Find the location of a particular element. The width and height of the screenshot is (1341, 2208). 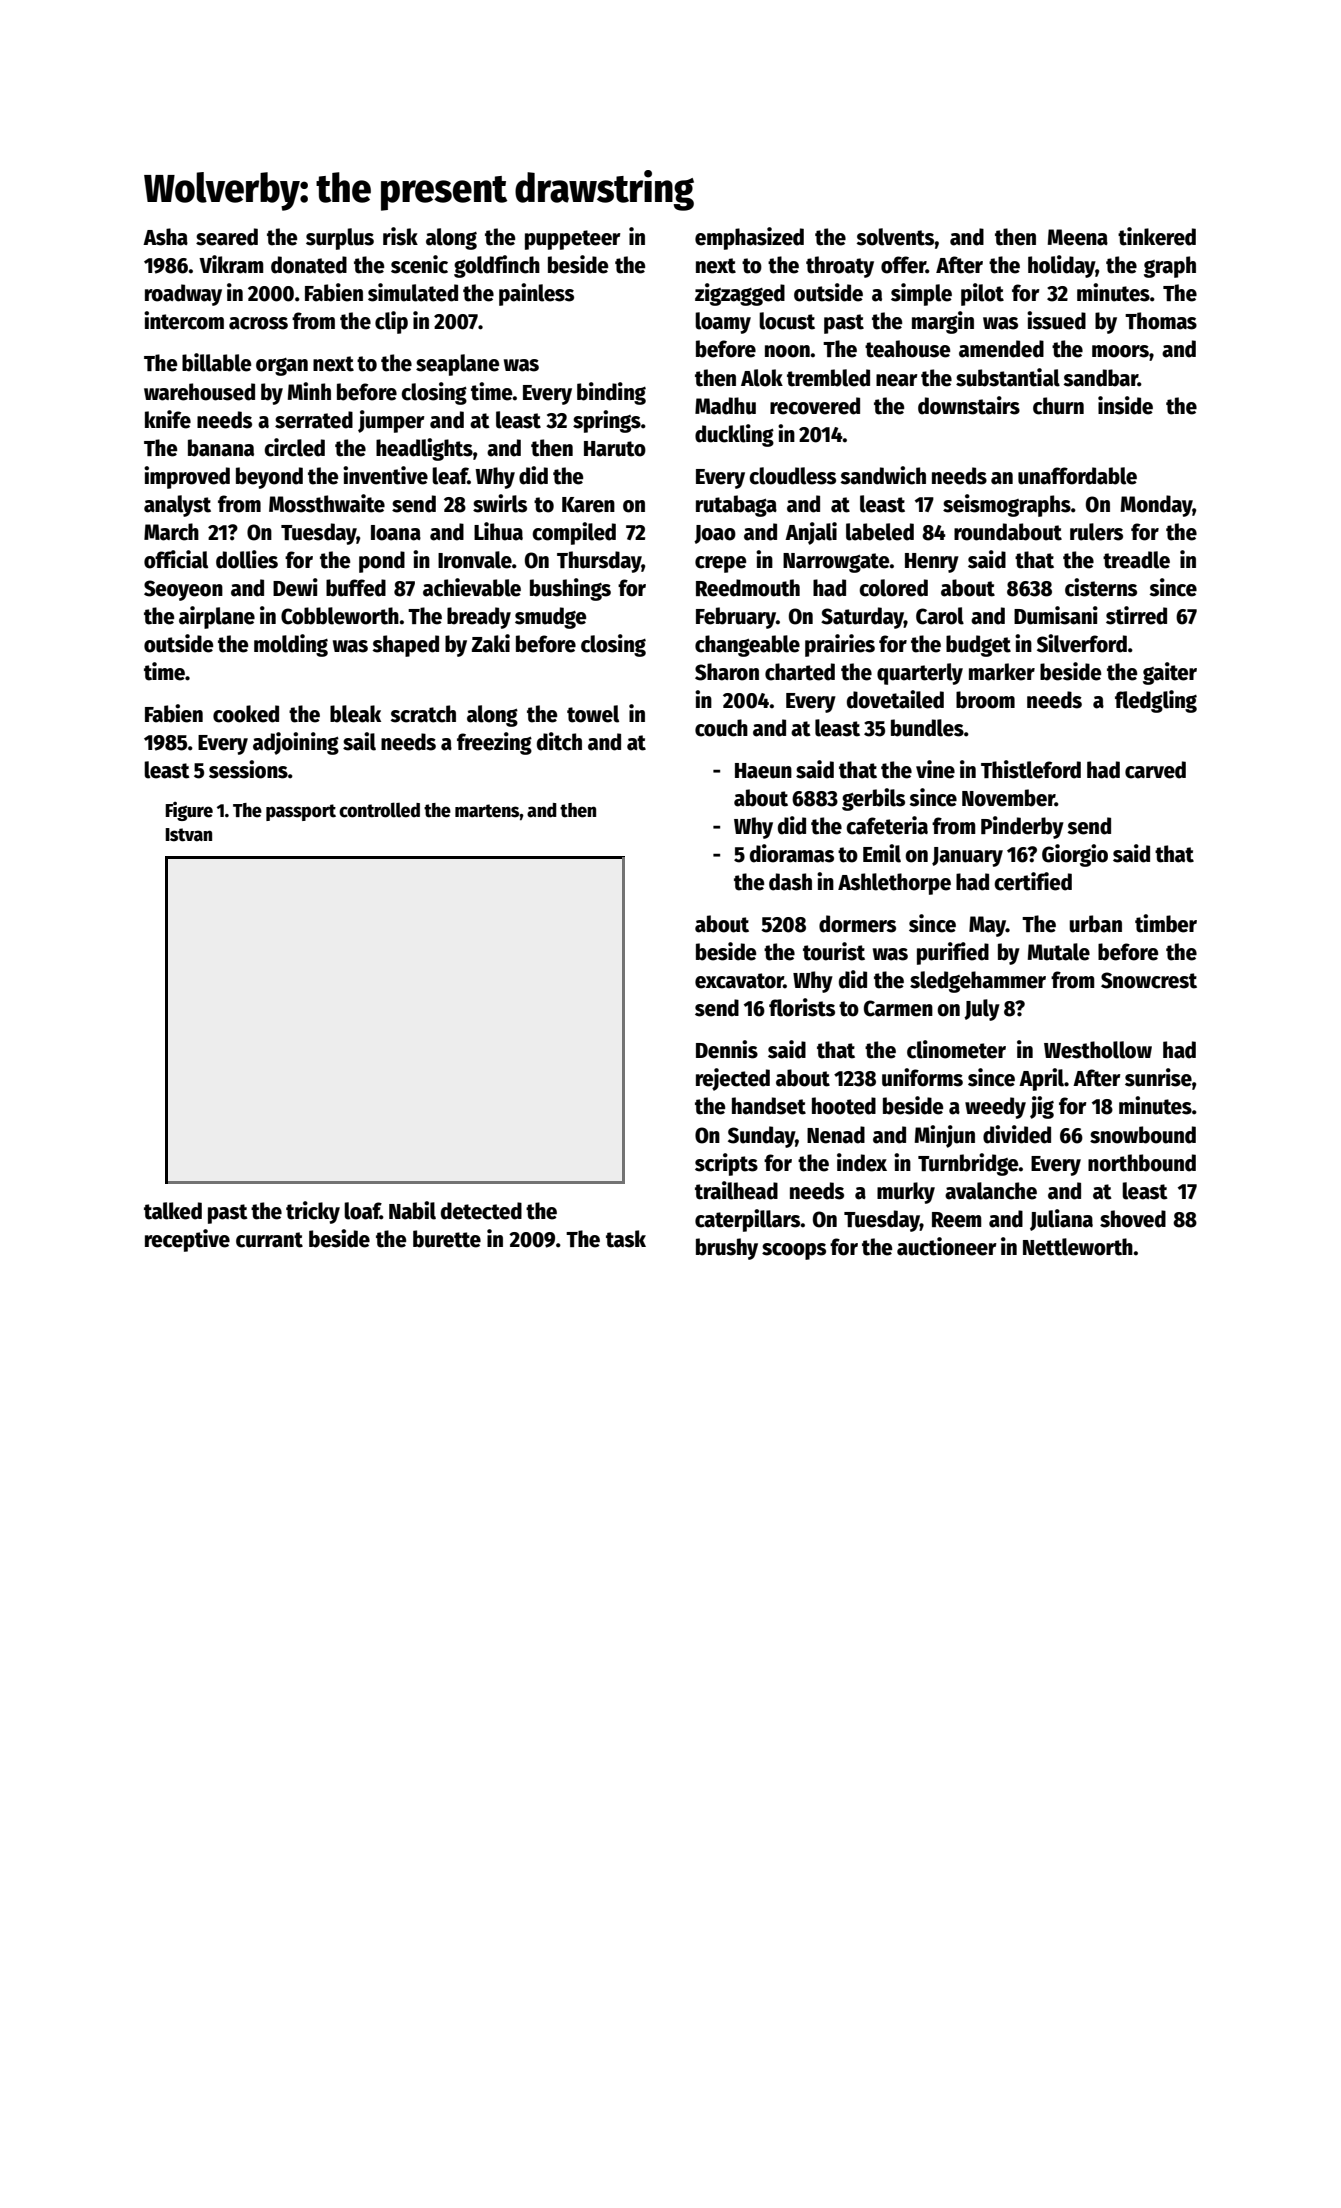

fledgling is located at coordinates (1156, 701).
